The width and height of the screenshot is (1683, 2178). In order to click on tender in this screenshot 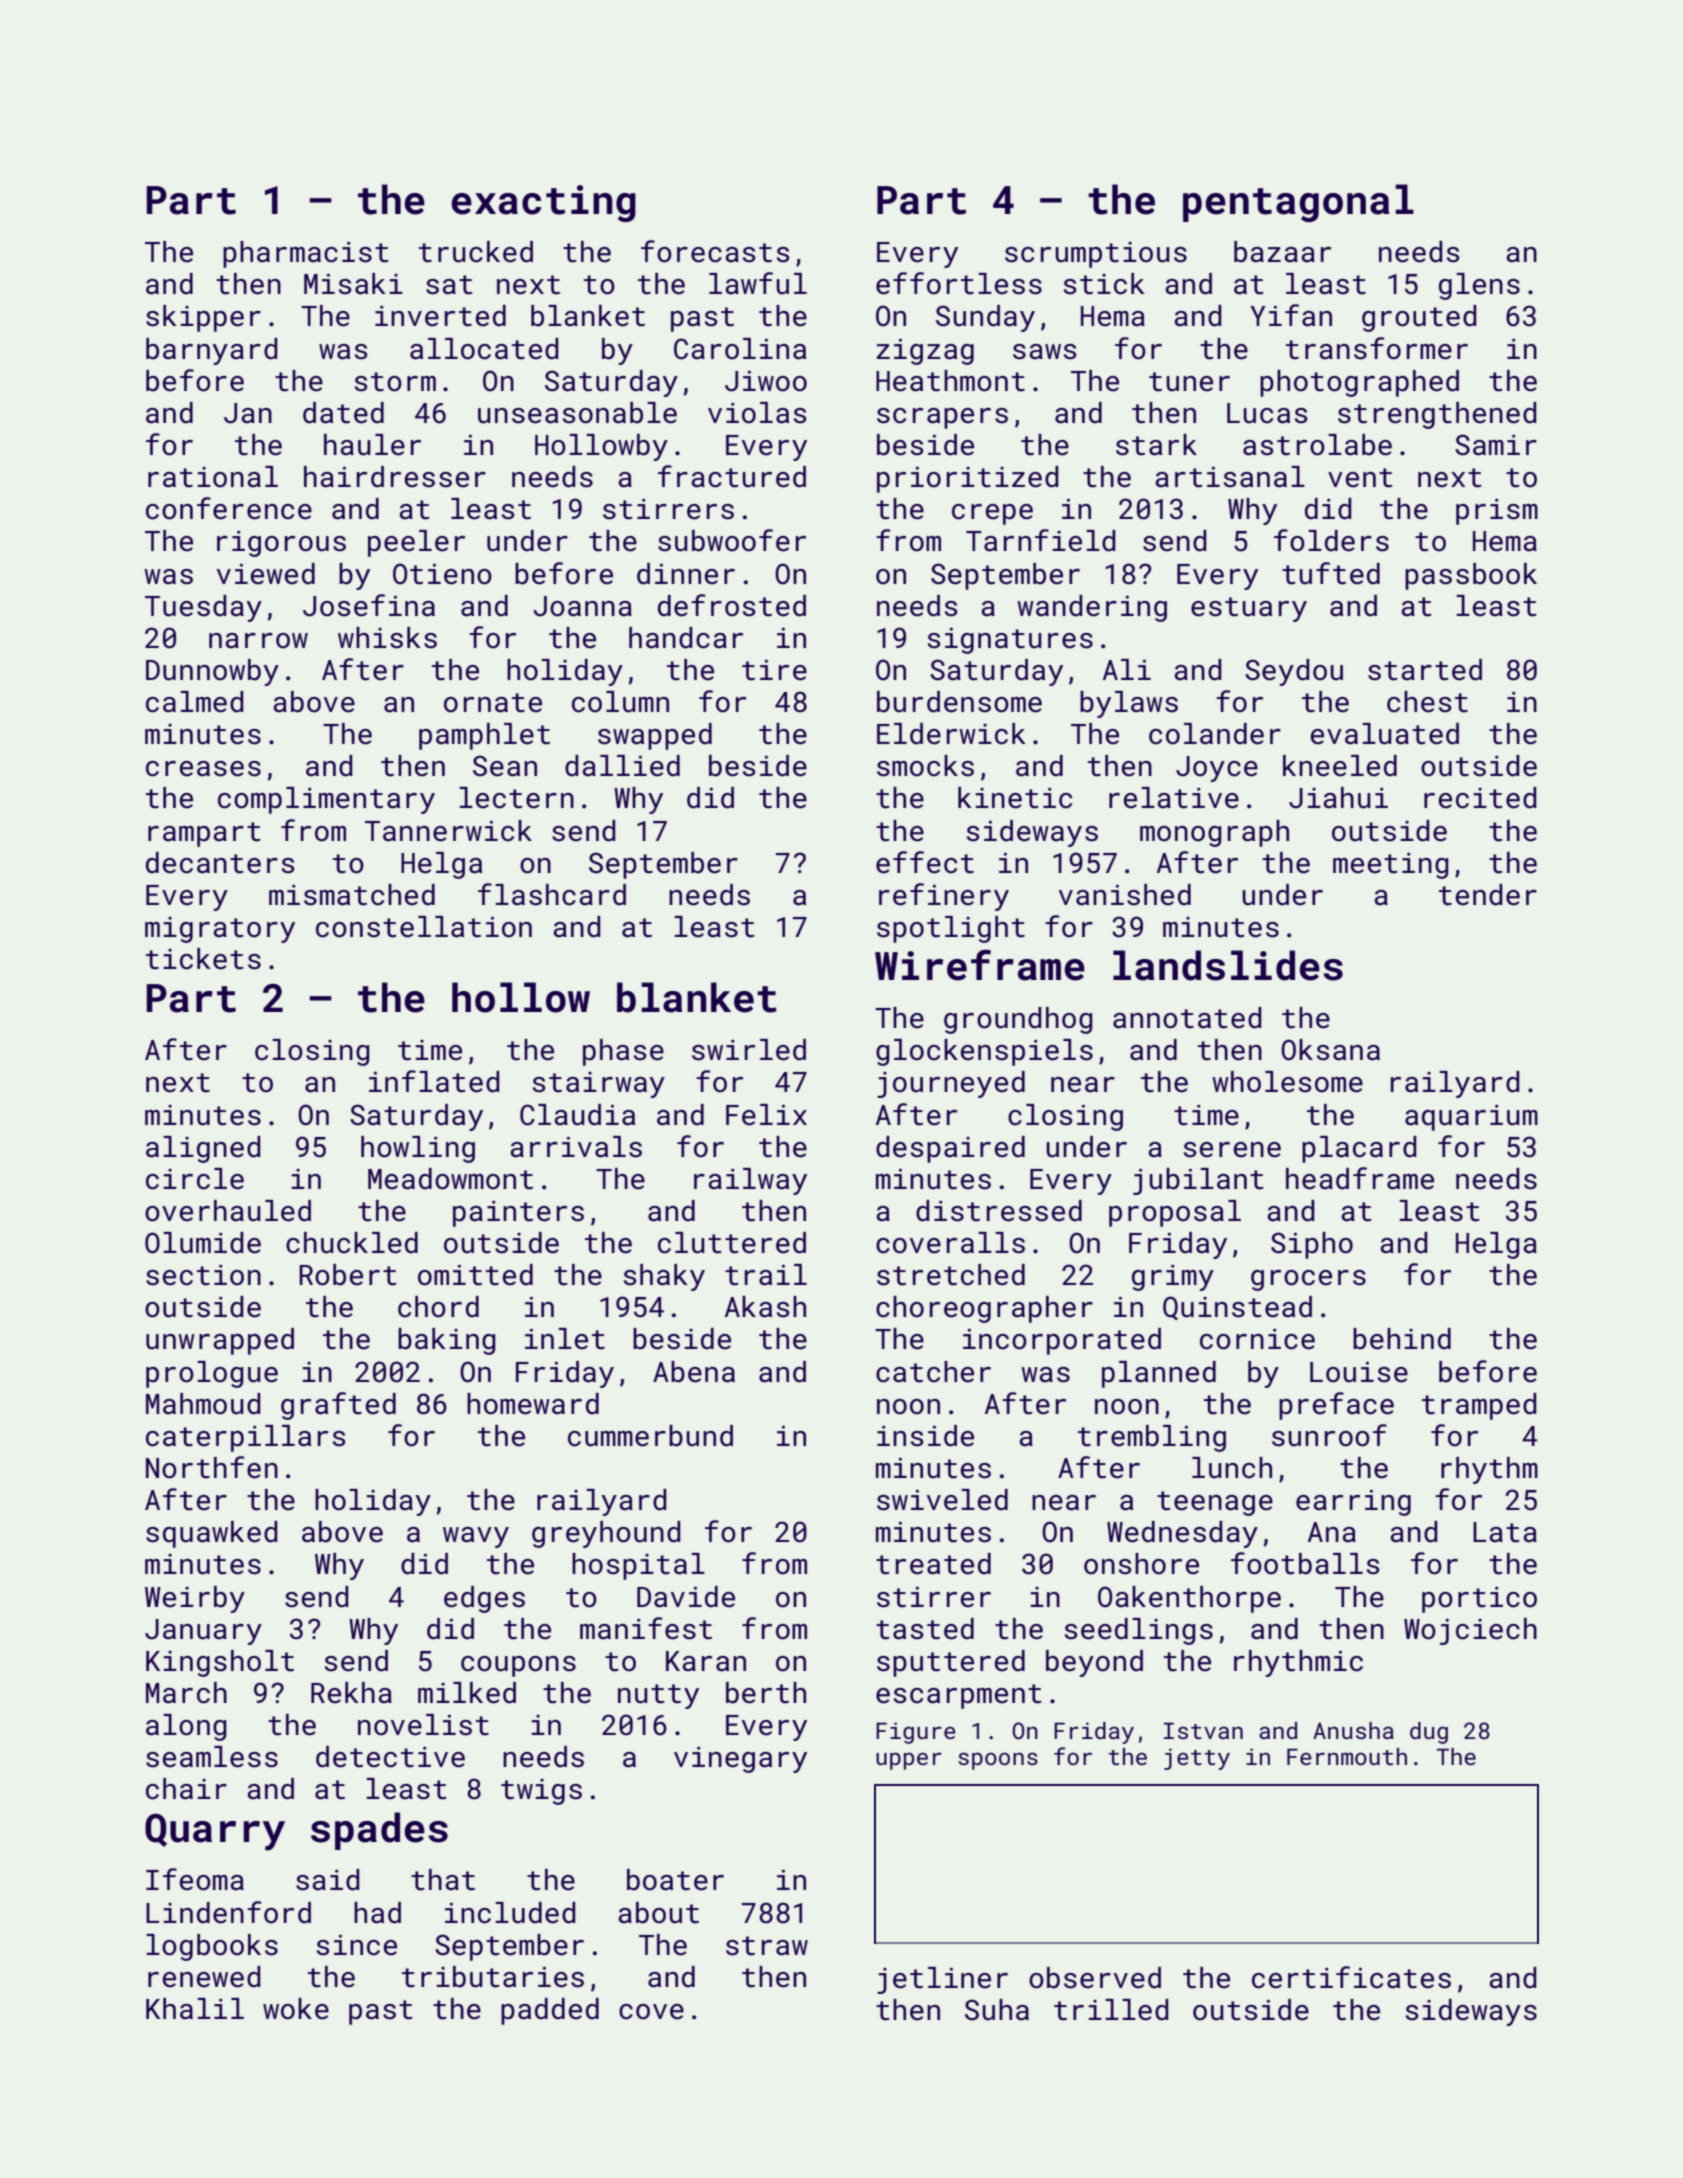, I will do `click(1488, 895)`.
